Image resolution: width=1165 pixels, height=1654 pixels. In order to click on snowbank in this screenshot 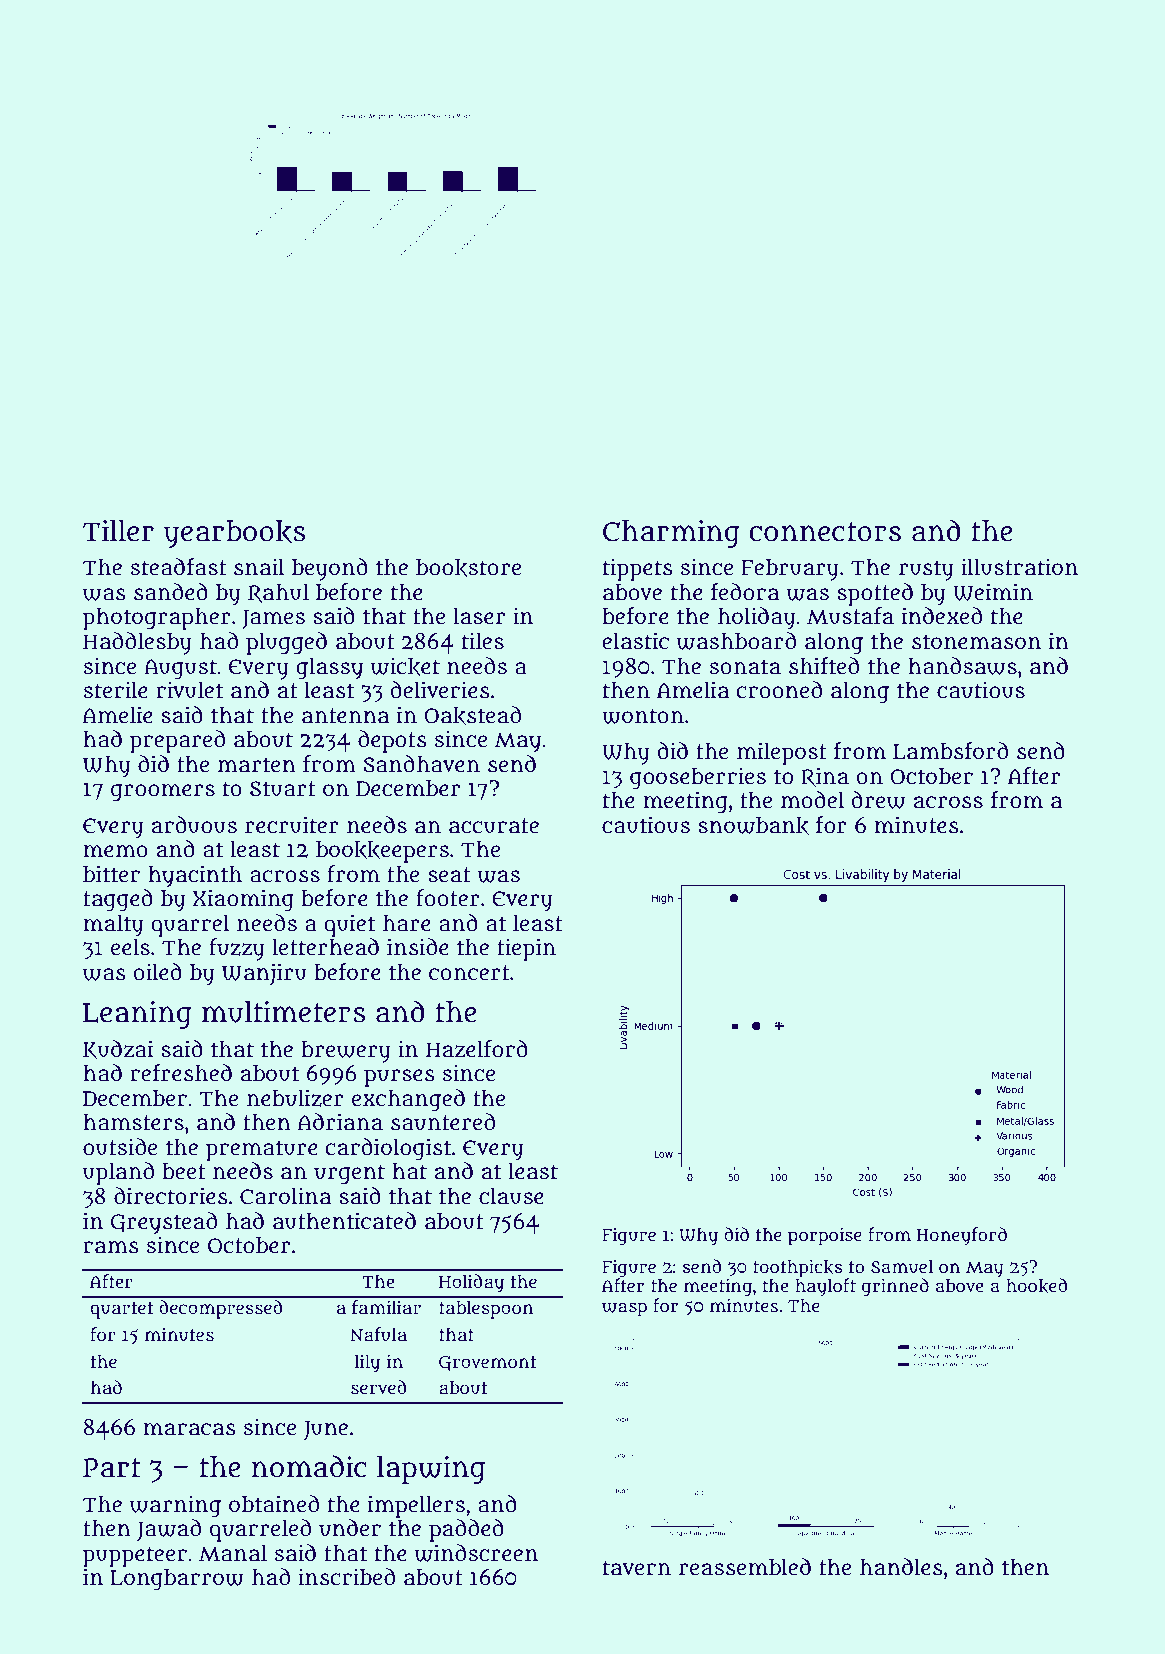, I will do `click(753, 826)`.
